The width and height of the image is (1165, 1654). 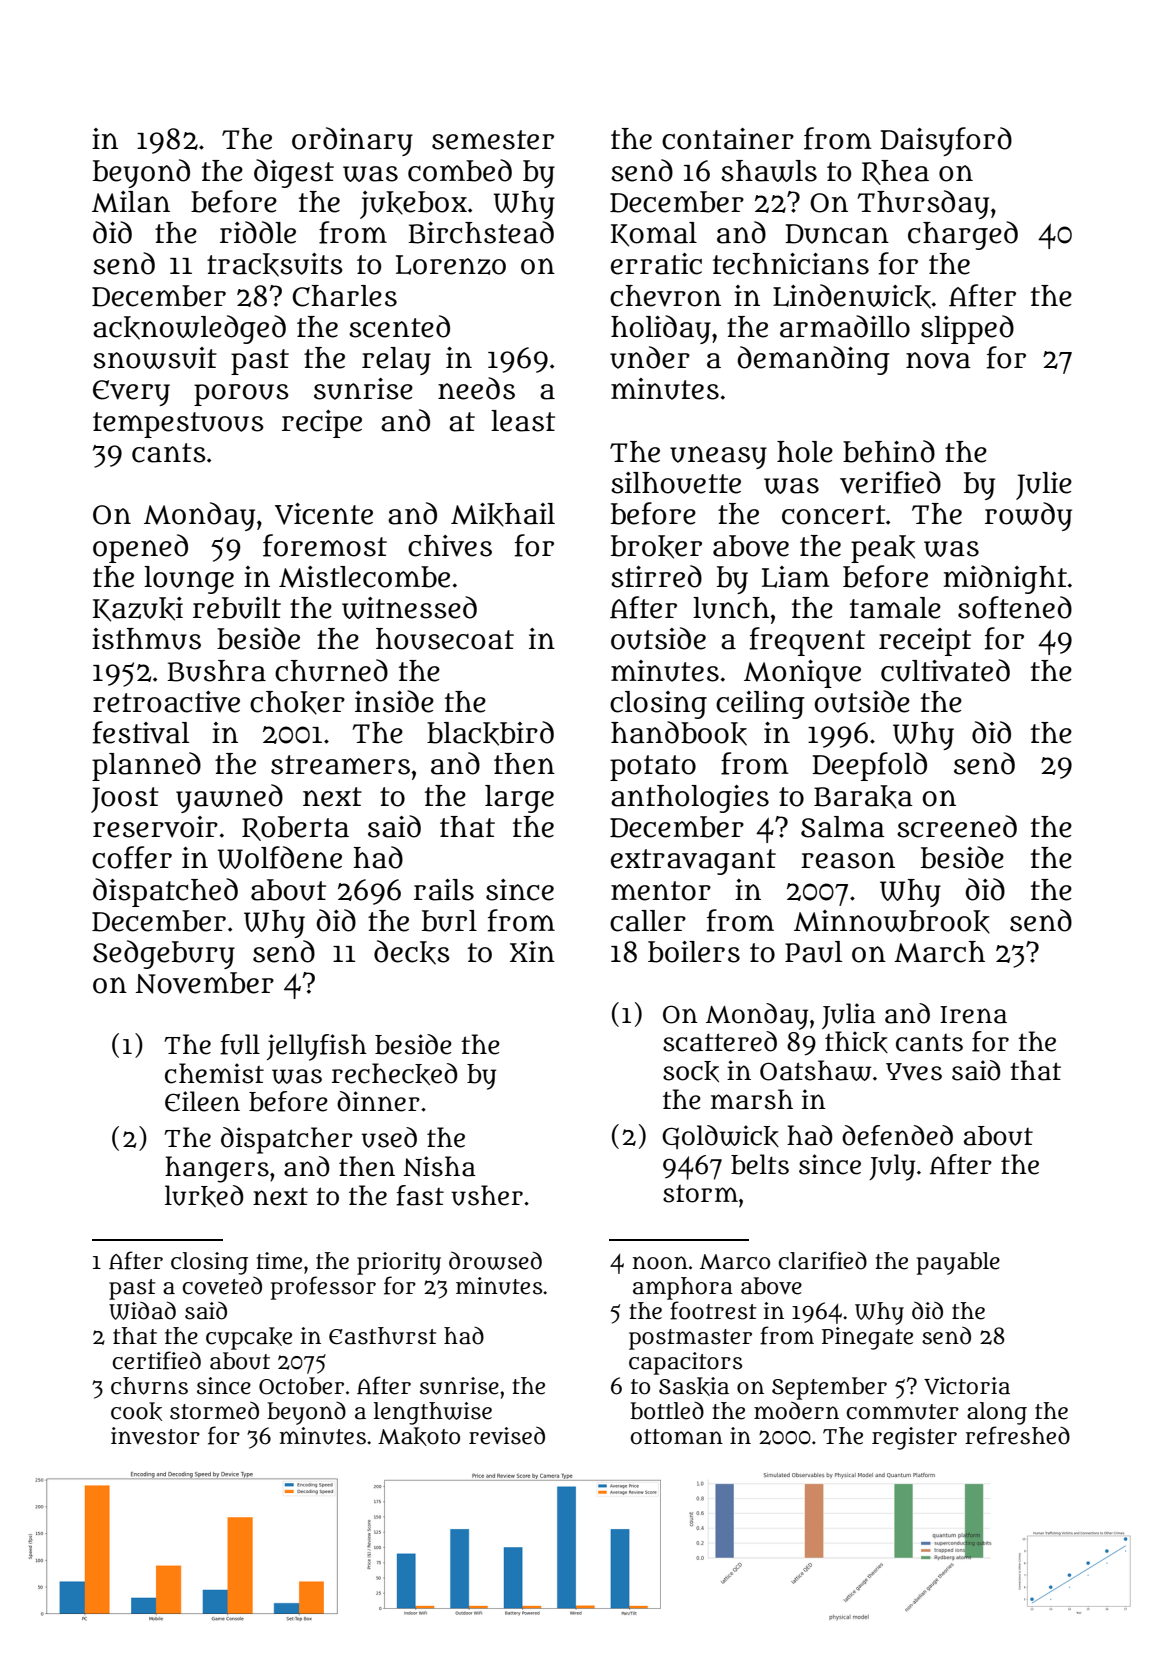 What do you see at coordinates (141, 732) in the image?
I see `festival` at bounding box center [141, 732].
